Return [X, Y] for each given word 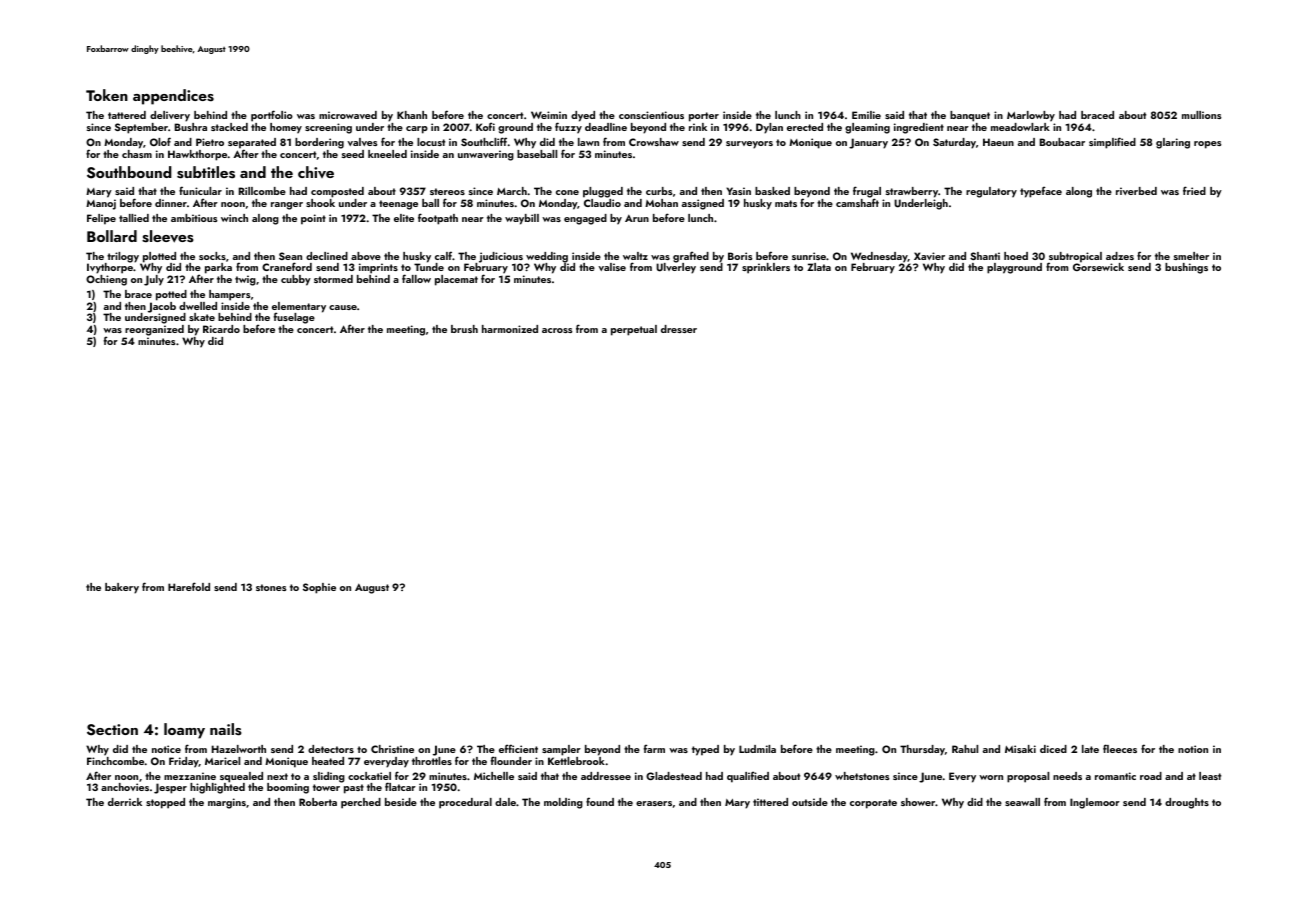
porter [704, 117]
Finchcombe [115, 761]
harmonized [510, 329]
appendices [173, 97]
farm [654, 748]
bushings [1186, 268]
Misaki [1020, 749]
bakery [122, 588]
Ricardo [221, 329]
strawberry [912, 192]
